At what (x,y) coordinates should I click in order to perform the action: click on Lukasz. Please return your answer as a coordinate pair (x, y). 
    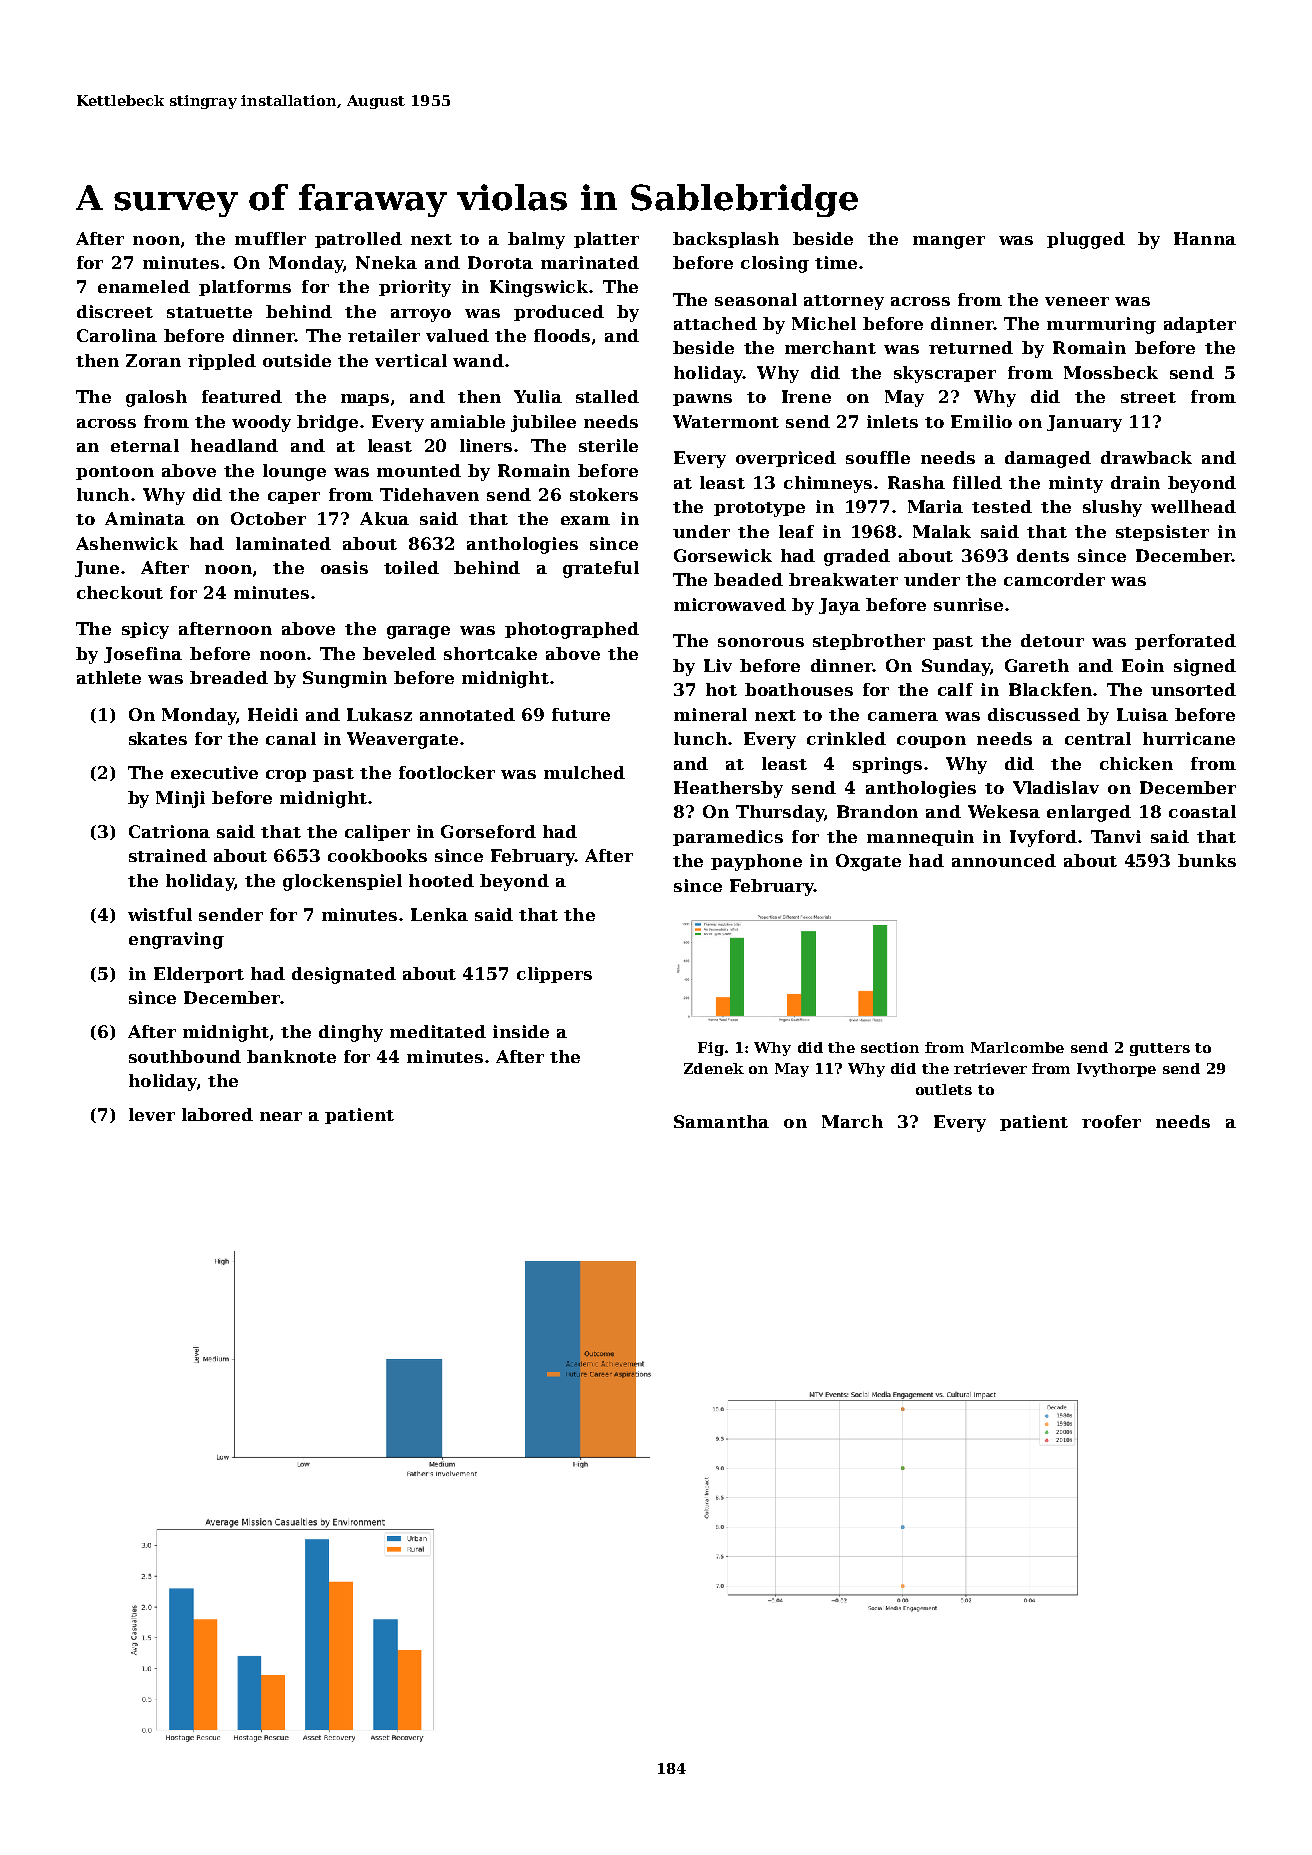
    Looking at the image, I should click on (379, 714).
